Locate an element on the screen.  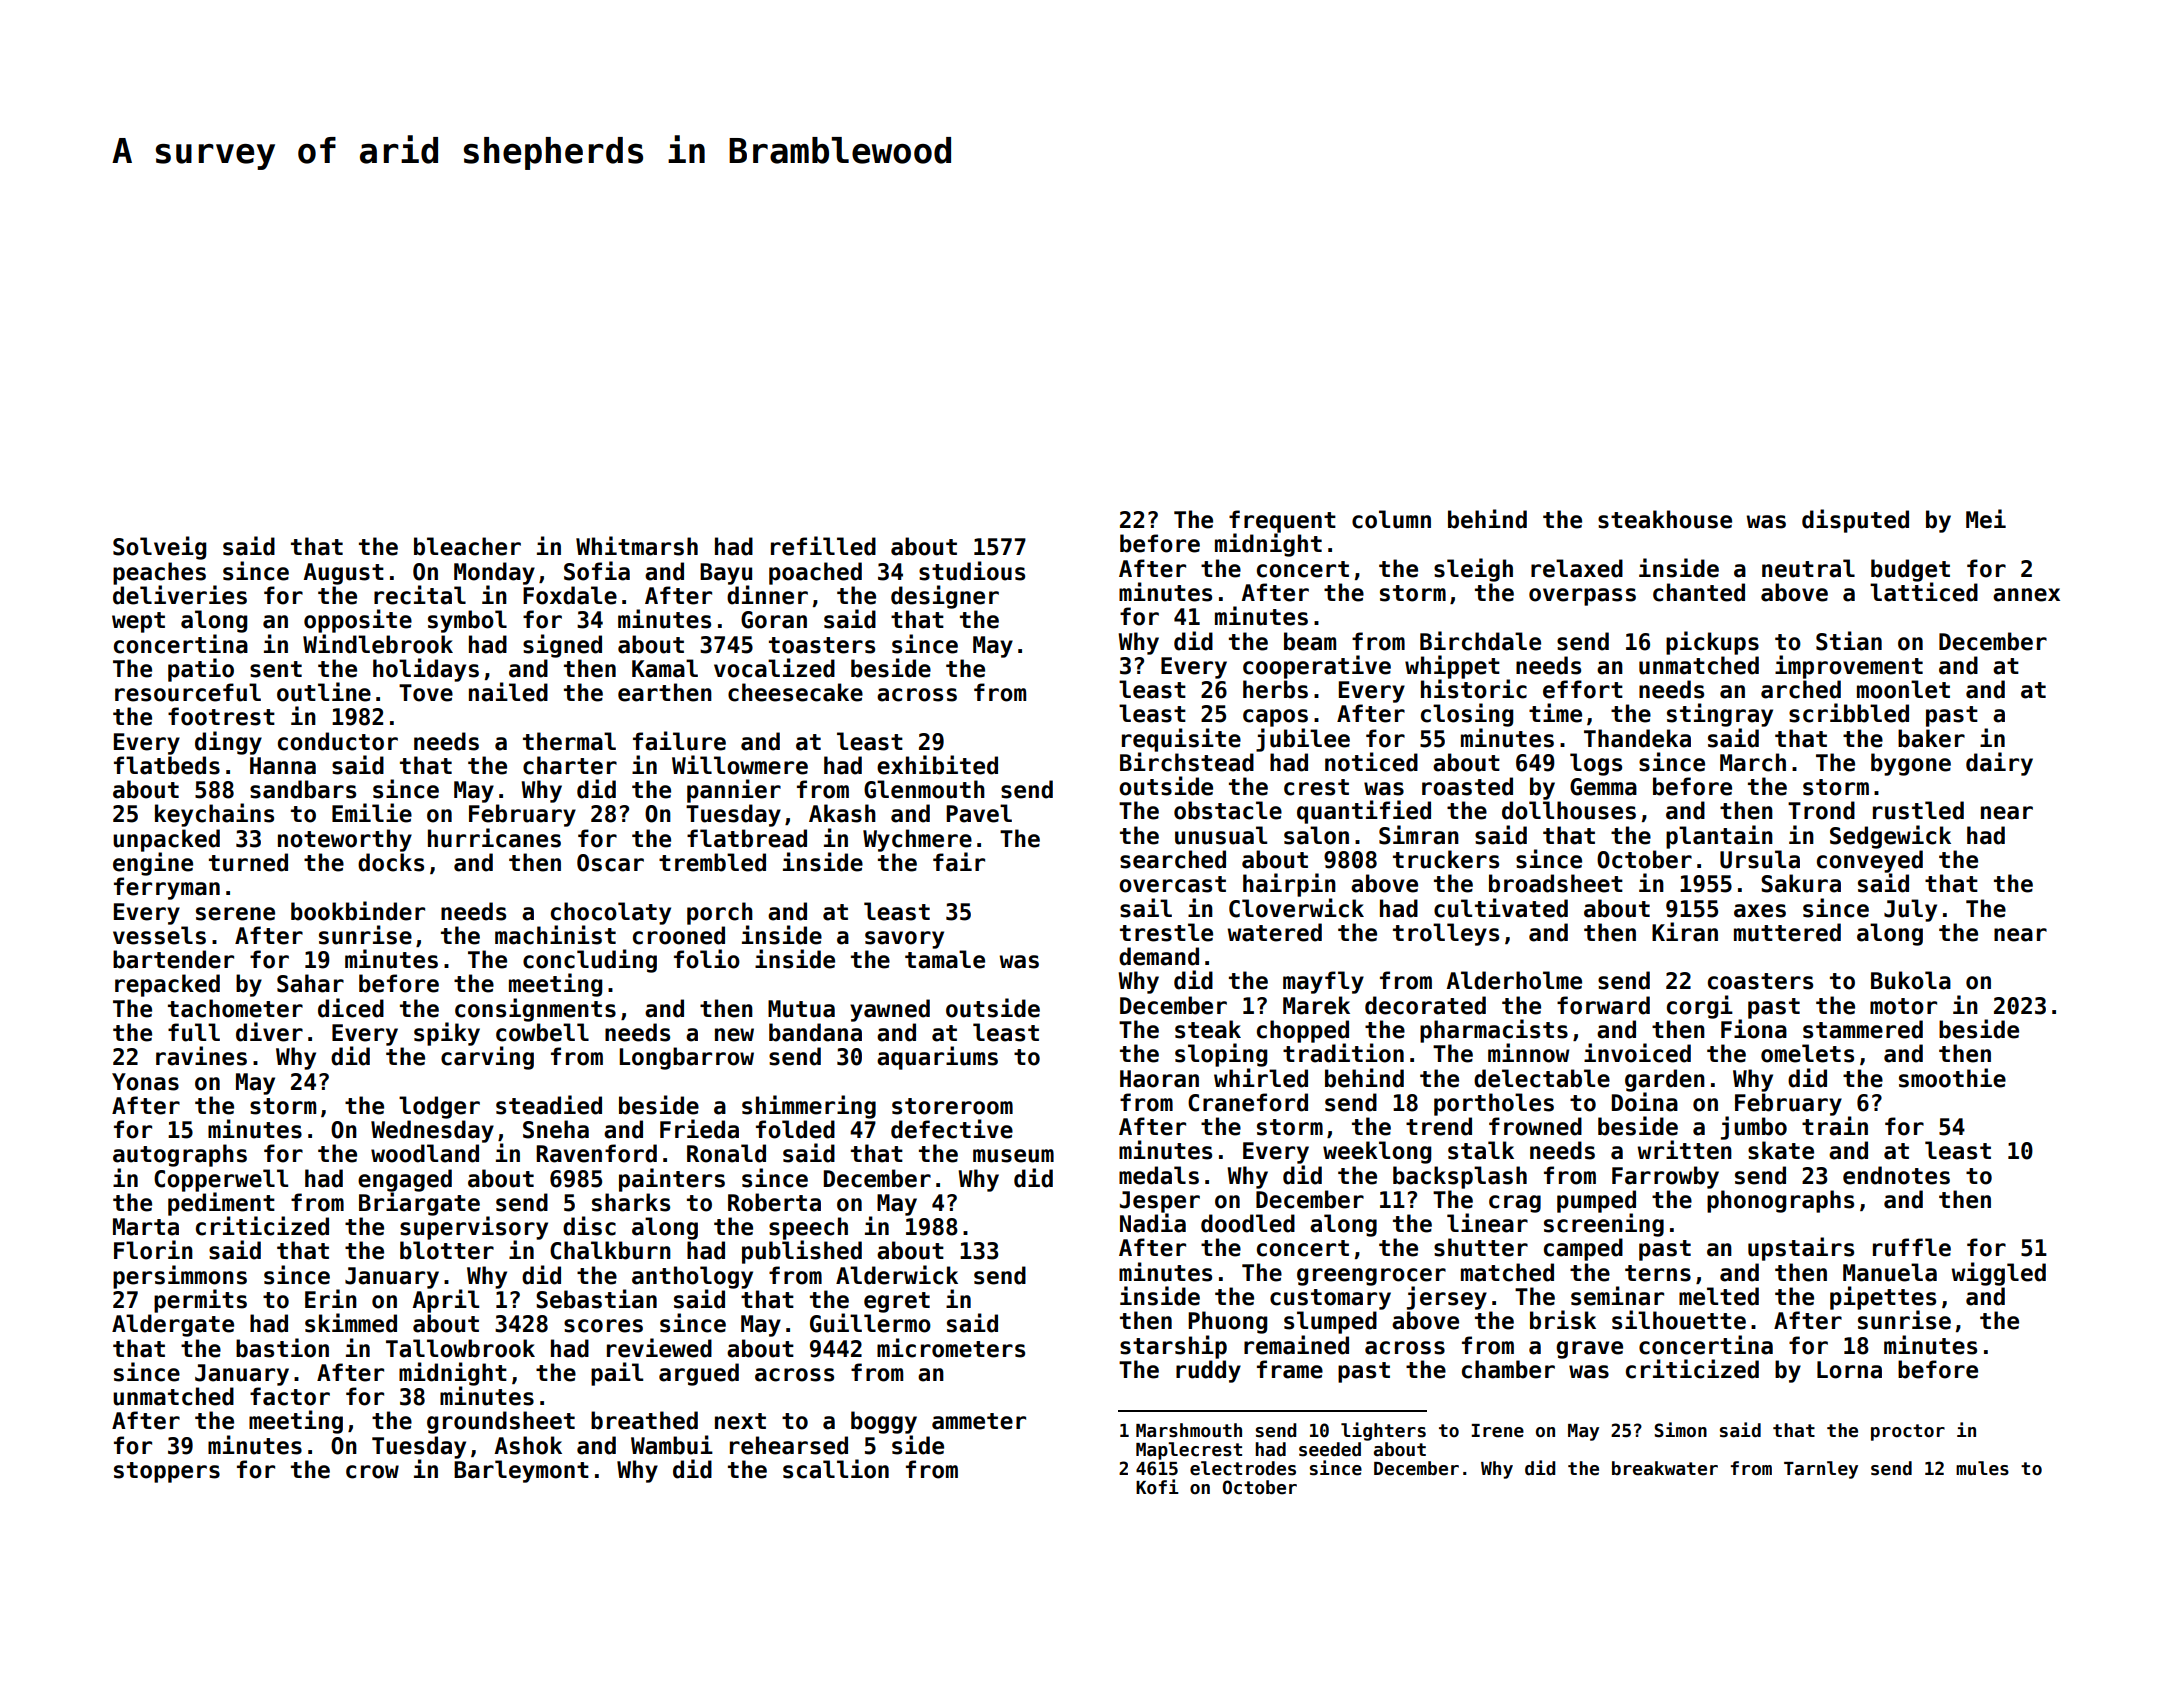
phonographs is located at coordinates (1780, 1201).
